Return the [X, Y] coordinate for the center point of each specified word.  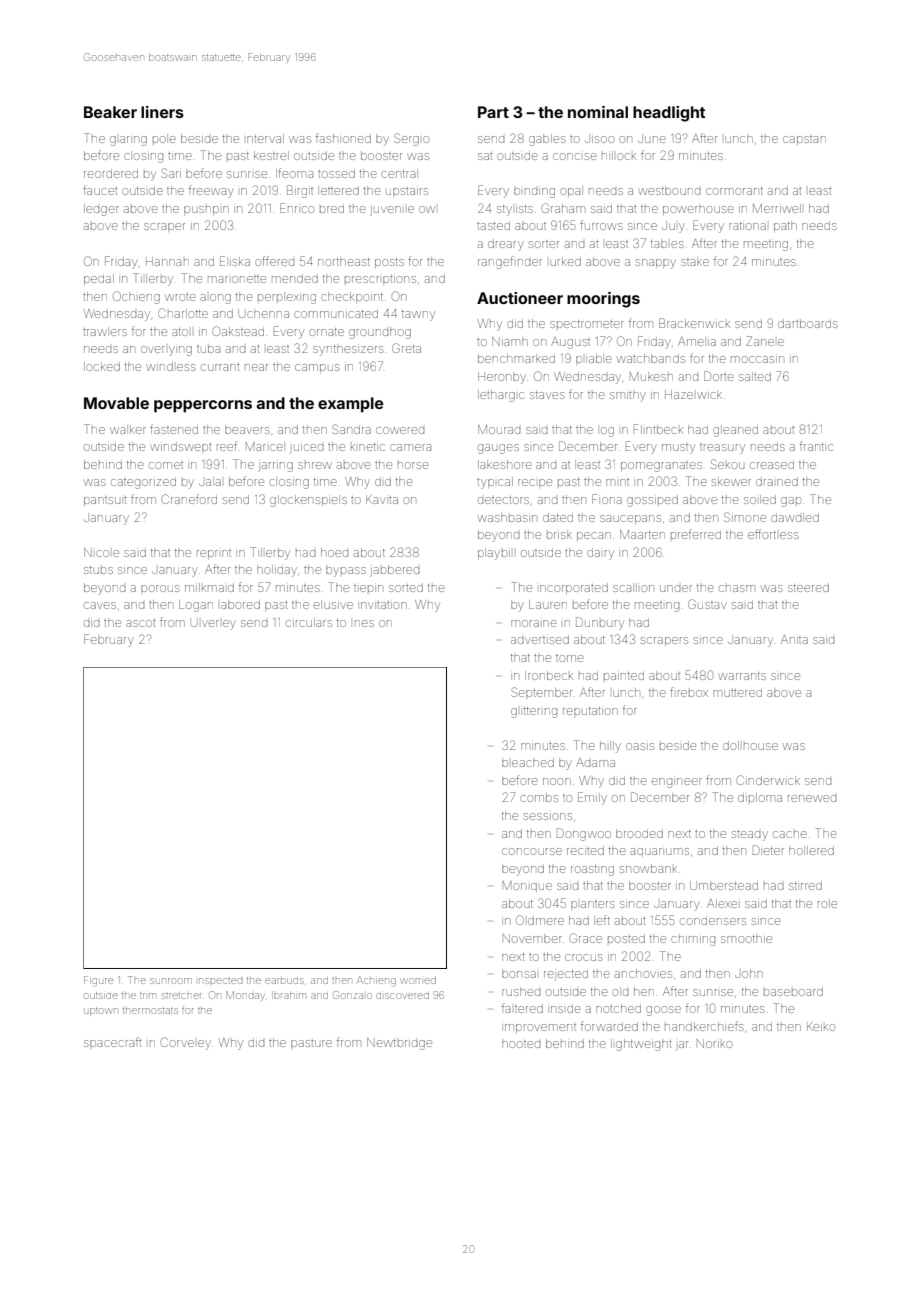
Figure [98, 981]
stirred [805, 885]
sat [485, 156]
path [785, 226]
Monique [527, 886]
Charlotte [183, 313]
